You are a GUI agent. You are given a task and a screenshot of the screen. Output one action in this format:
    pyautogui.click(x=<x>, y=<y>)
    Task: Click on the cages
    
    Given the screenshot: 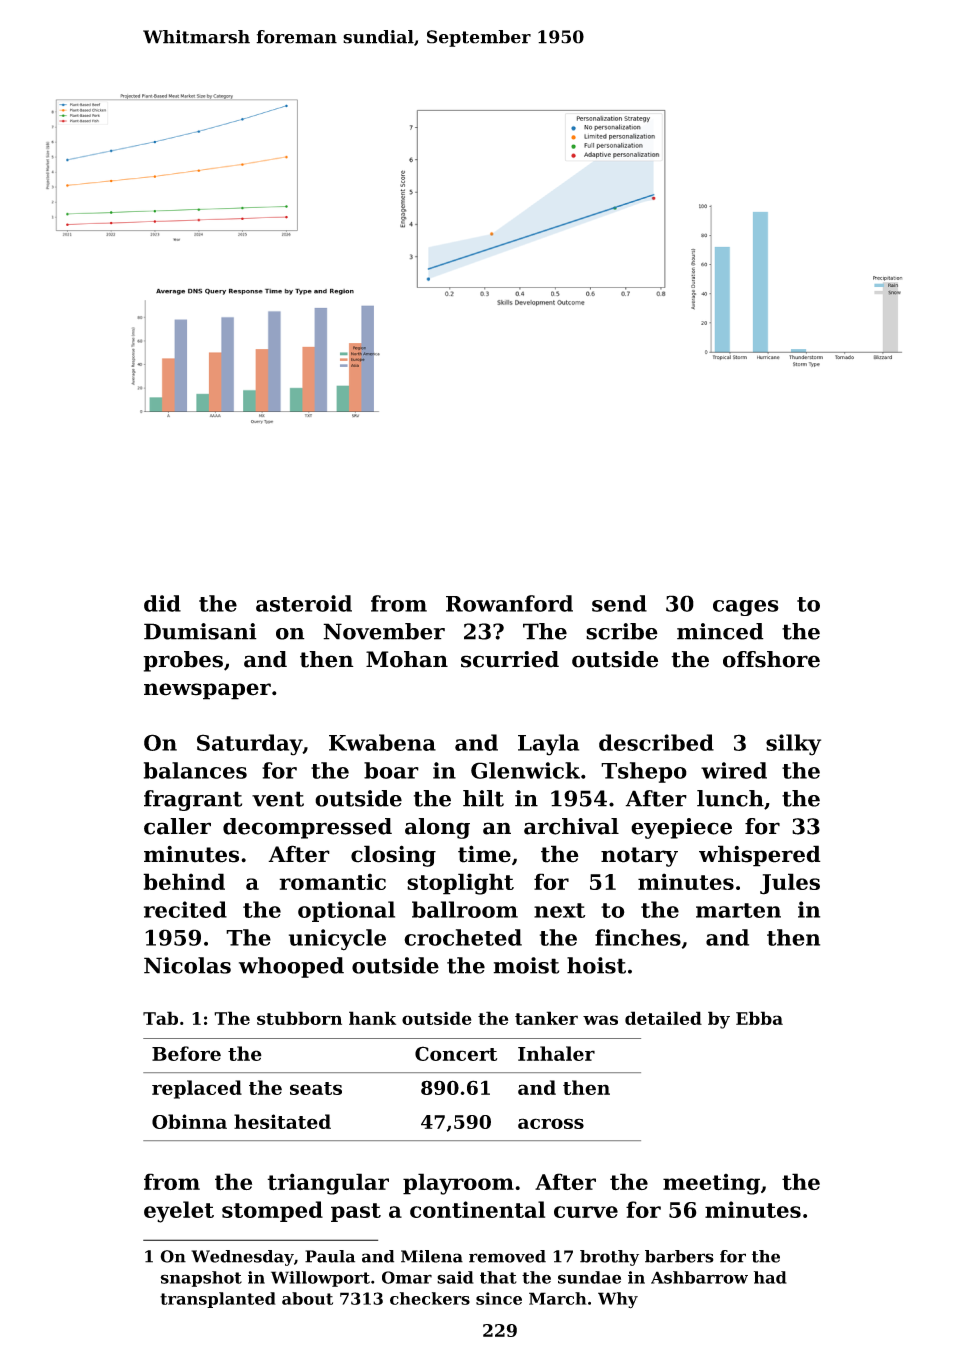 What is the action you would take?
    pyautogui.click(x=746, y=608)
